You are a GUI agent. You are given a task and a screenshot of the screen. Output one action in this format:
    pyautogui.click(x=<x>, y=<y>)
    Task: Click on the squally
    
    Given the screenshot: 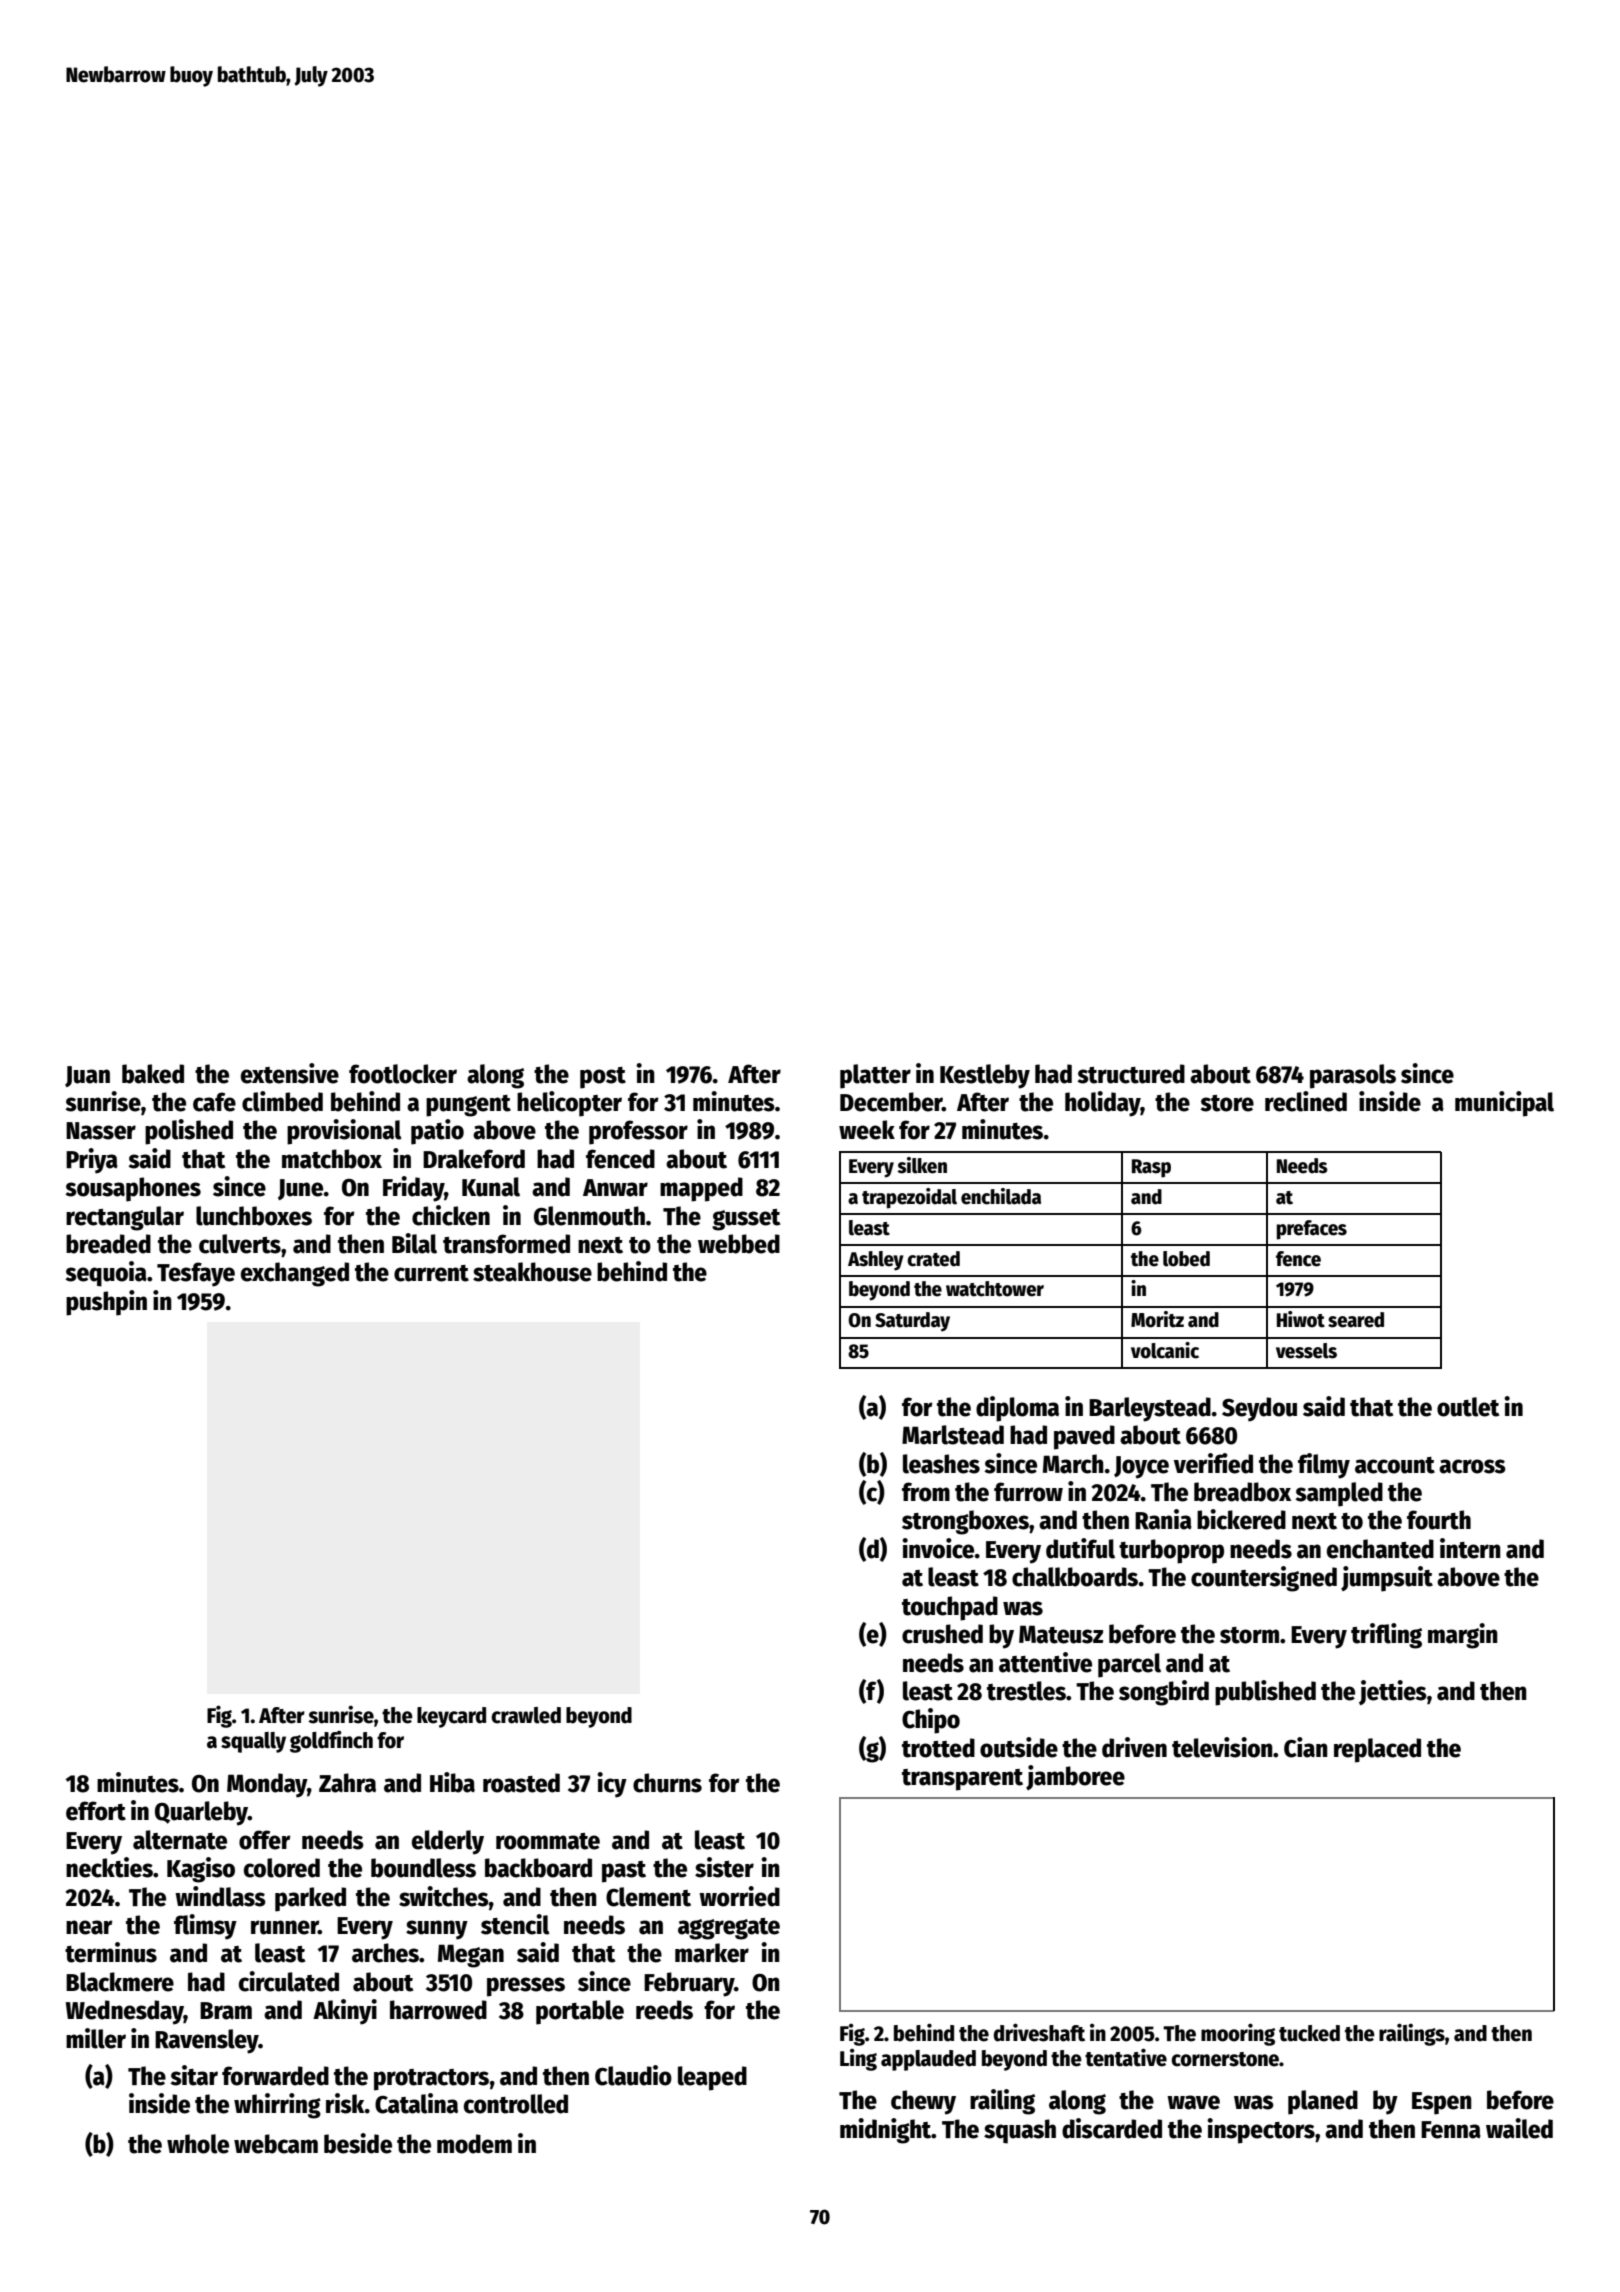 What is the action you would take?
    pyautogui.click(x=253, y=1742)
